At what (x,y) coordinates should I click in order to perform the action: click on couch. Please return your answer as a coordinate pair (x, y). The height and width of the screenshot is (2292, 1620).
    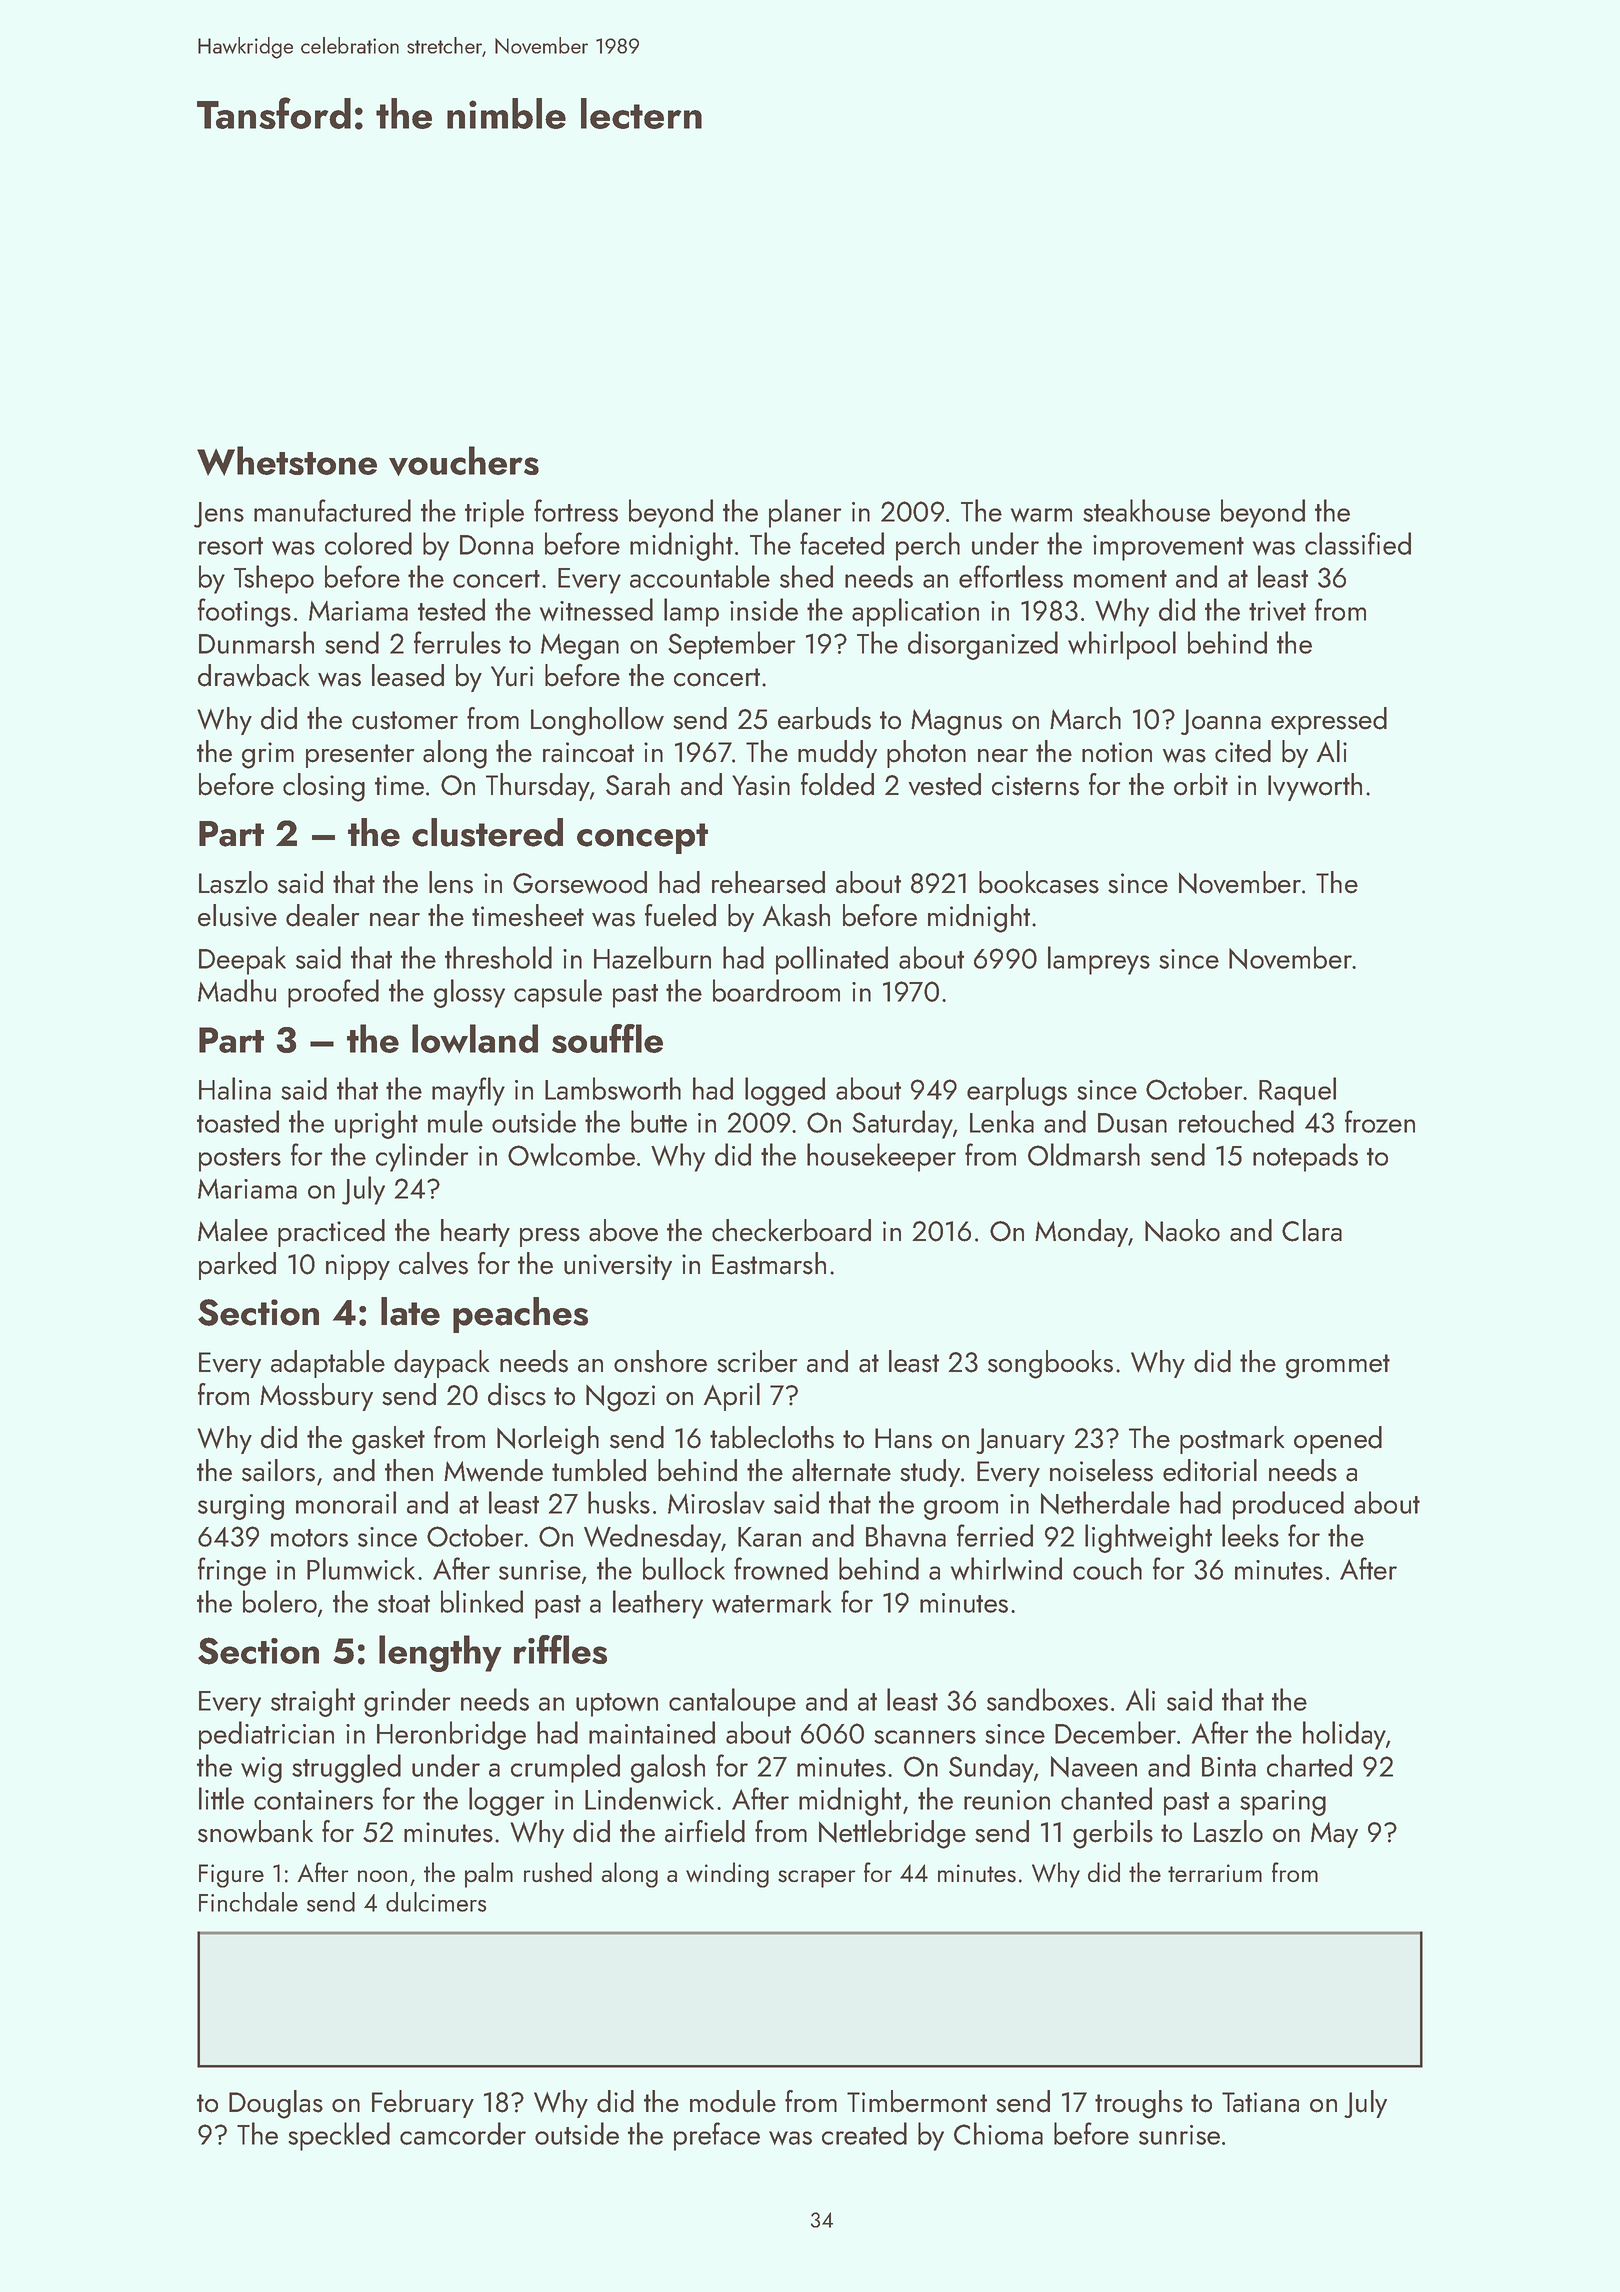
    Looking at the image, I should click on (1107, 1568).
